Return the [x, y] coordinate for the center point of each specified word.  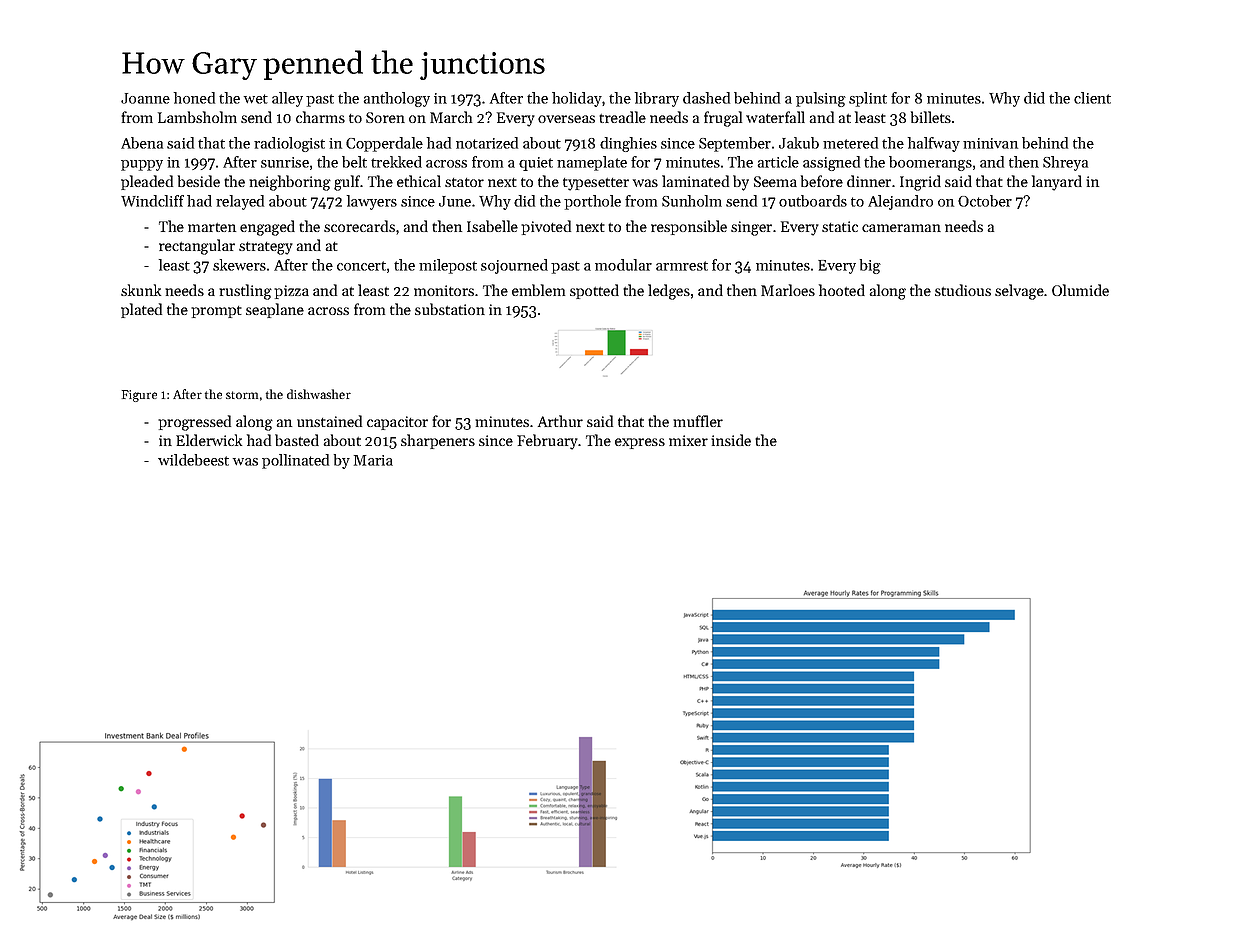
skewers [239, 265]
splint [868, 99]
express [640, 443]
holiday [577, 99]
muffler [698, 421]
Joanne [145, 98]
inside [731, 440]
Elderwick [209, 440]
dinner [869, 181]
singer [751, 228]
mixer [688, 440]
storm [242, 395]
